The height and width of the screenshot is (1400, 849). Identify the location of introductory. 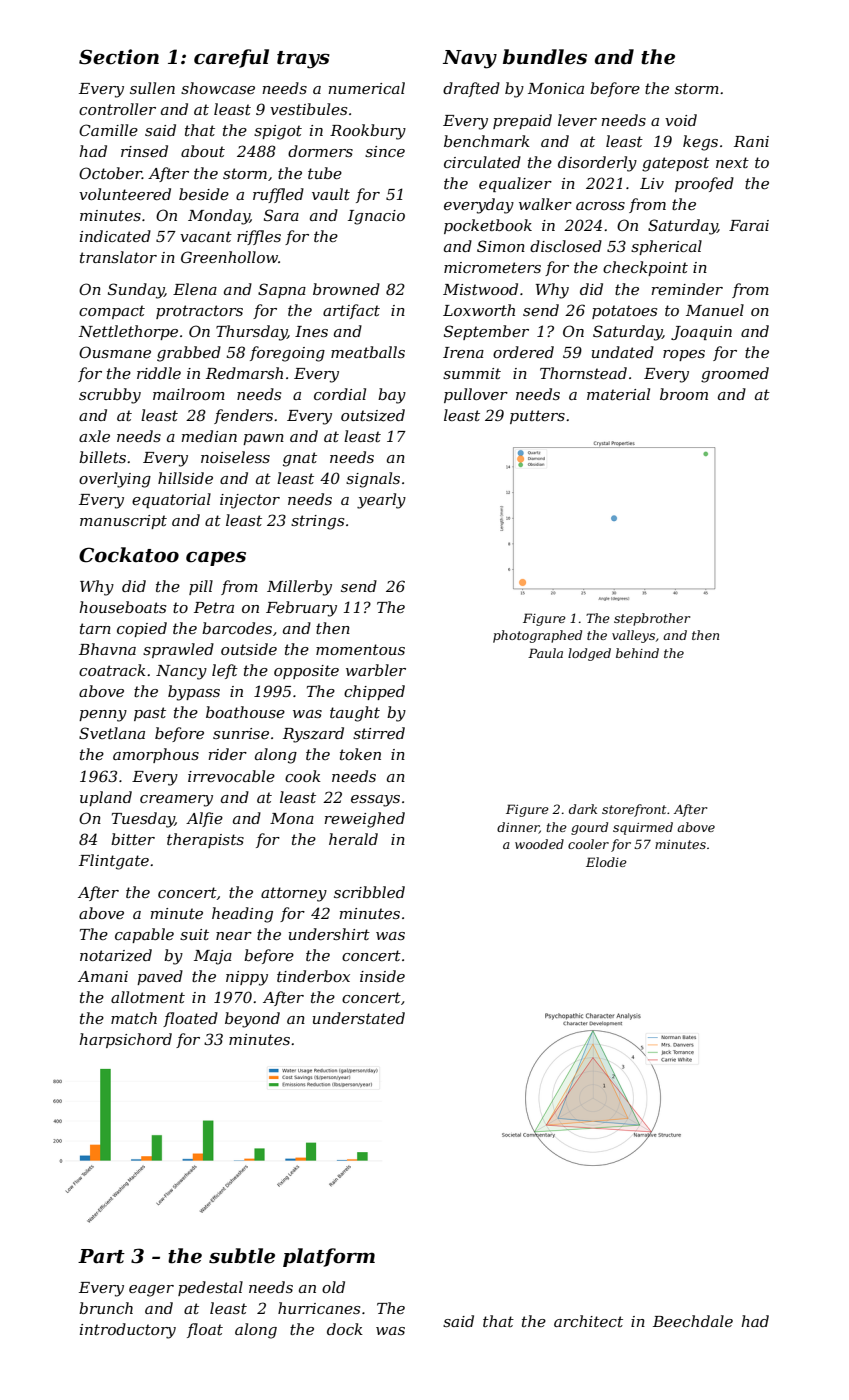
(128, 1331).
